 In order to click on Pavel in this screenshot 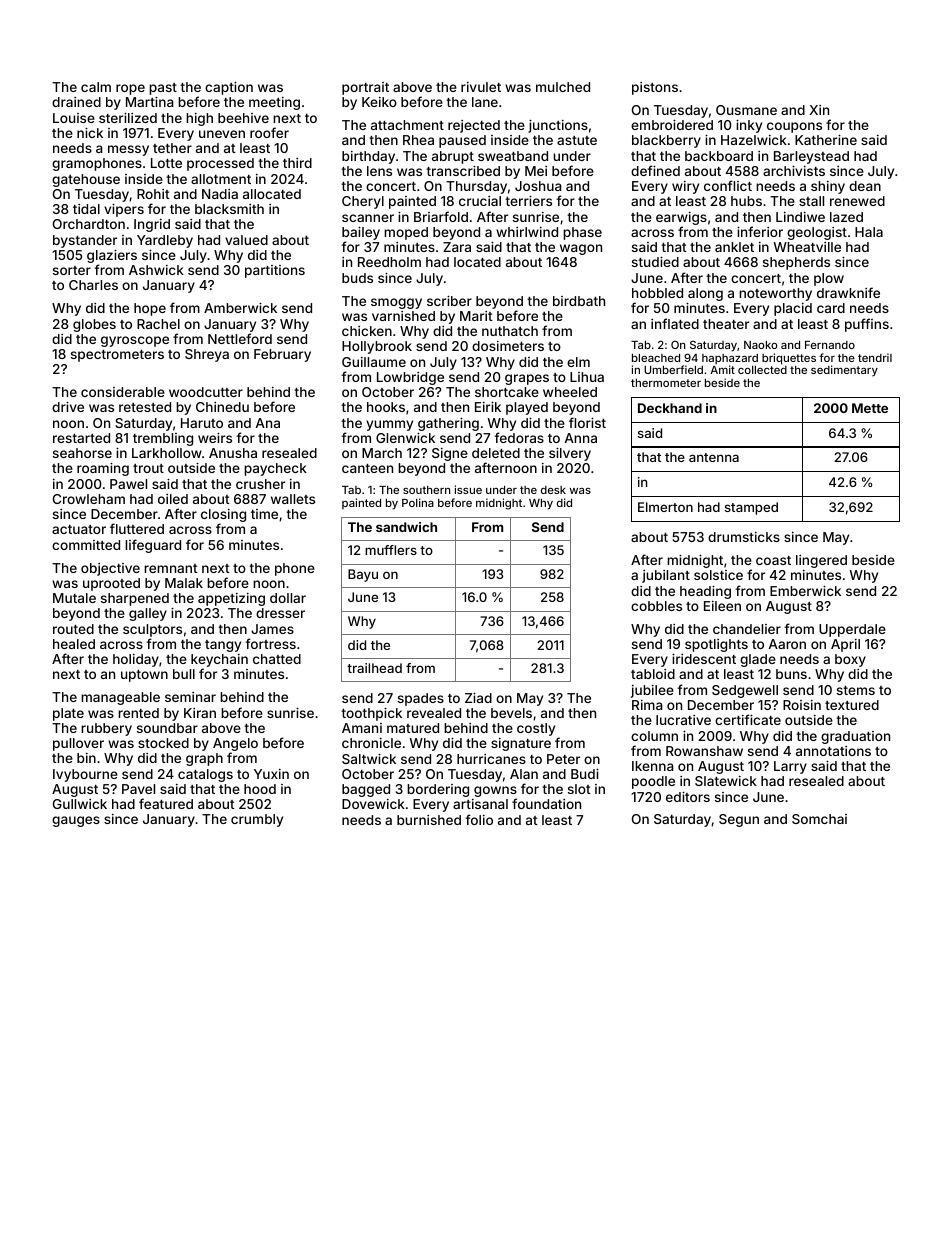, I will do `click(138, 789)`.
